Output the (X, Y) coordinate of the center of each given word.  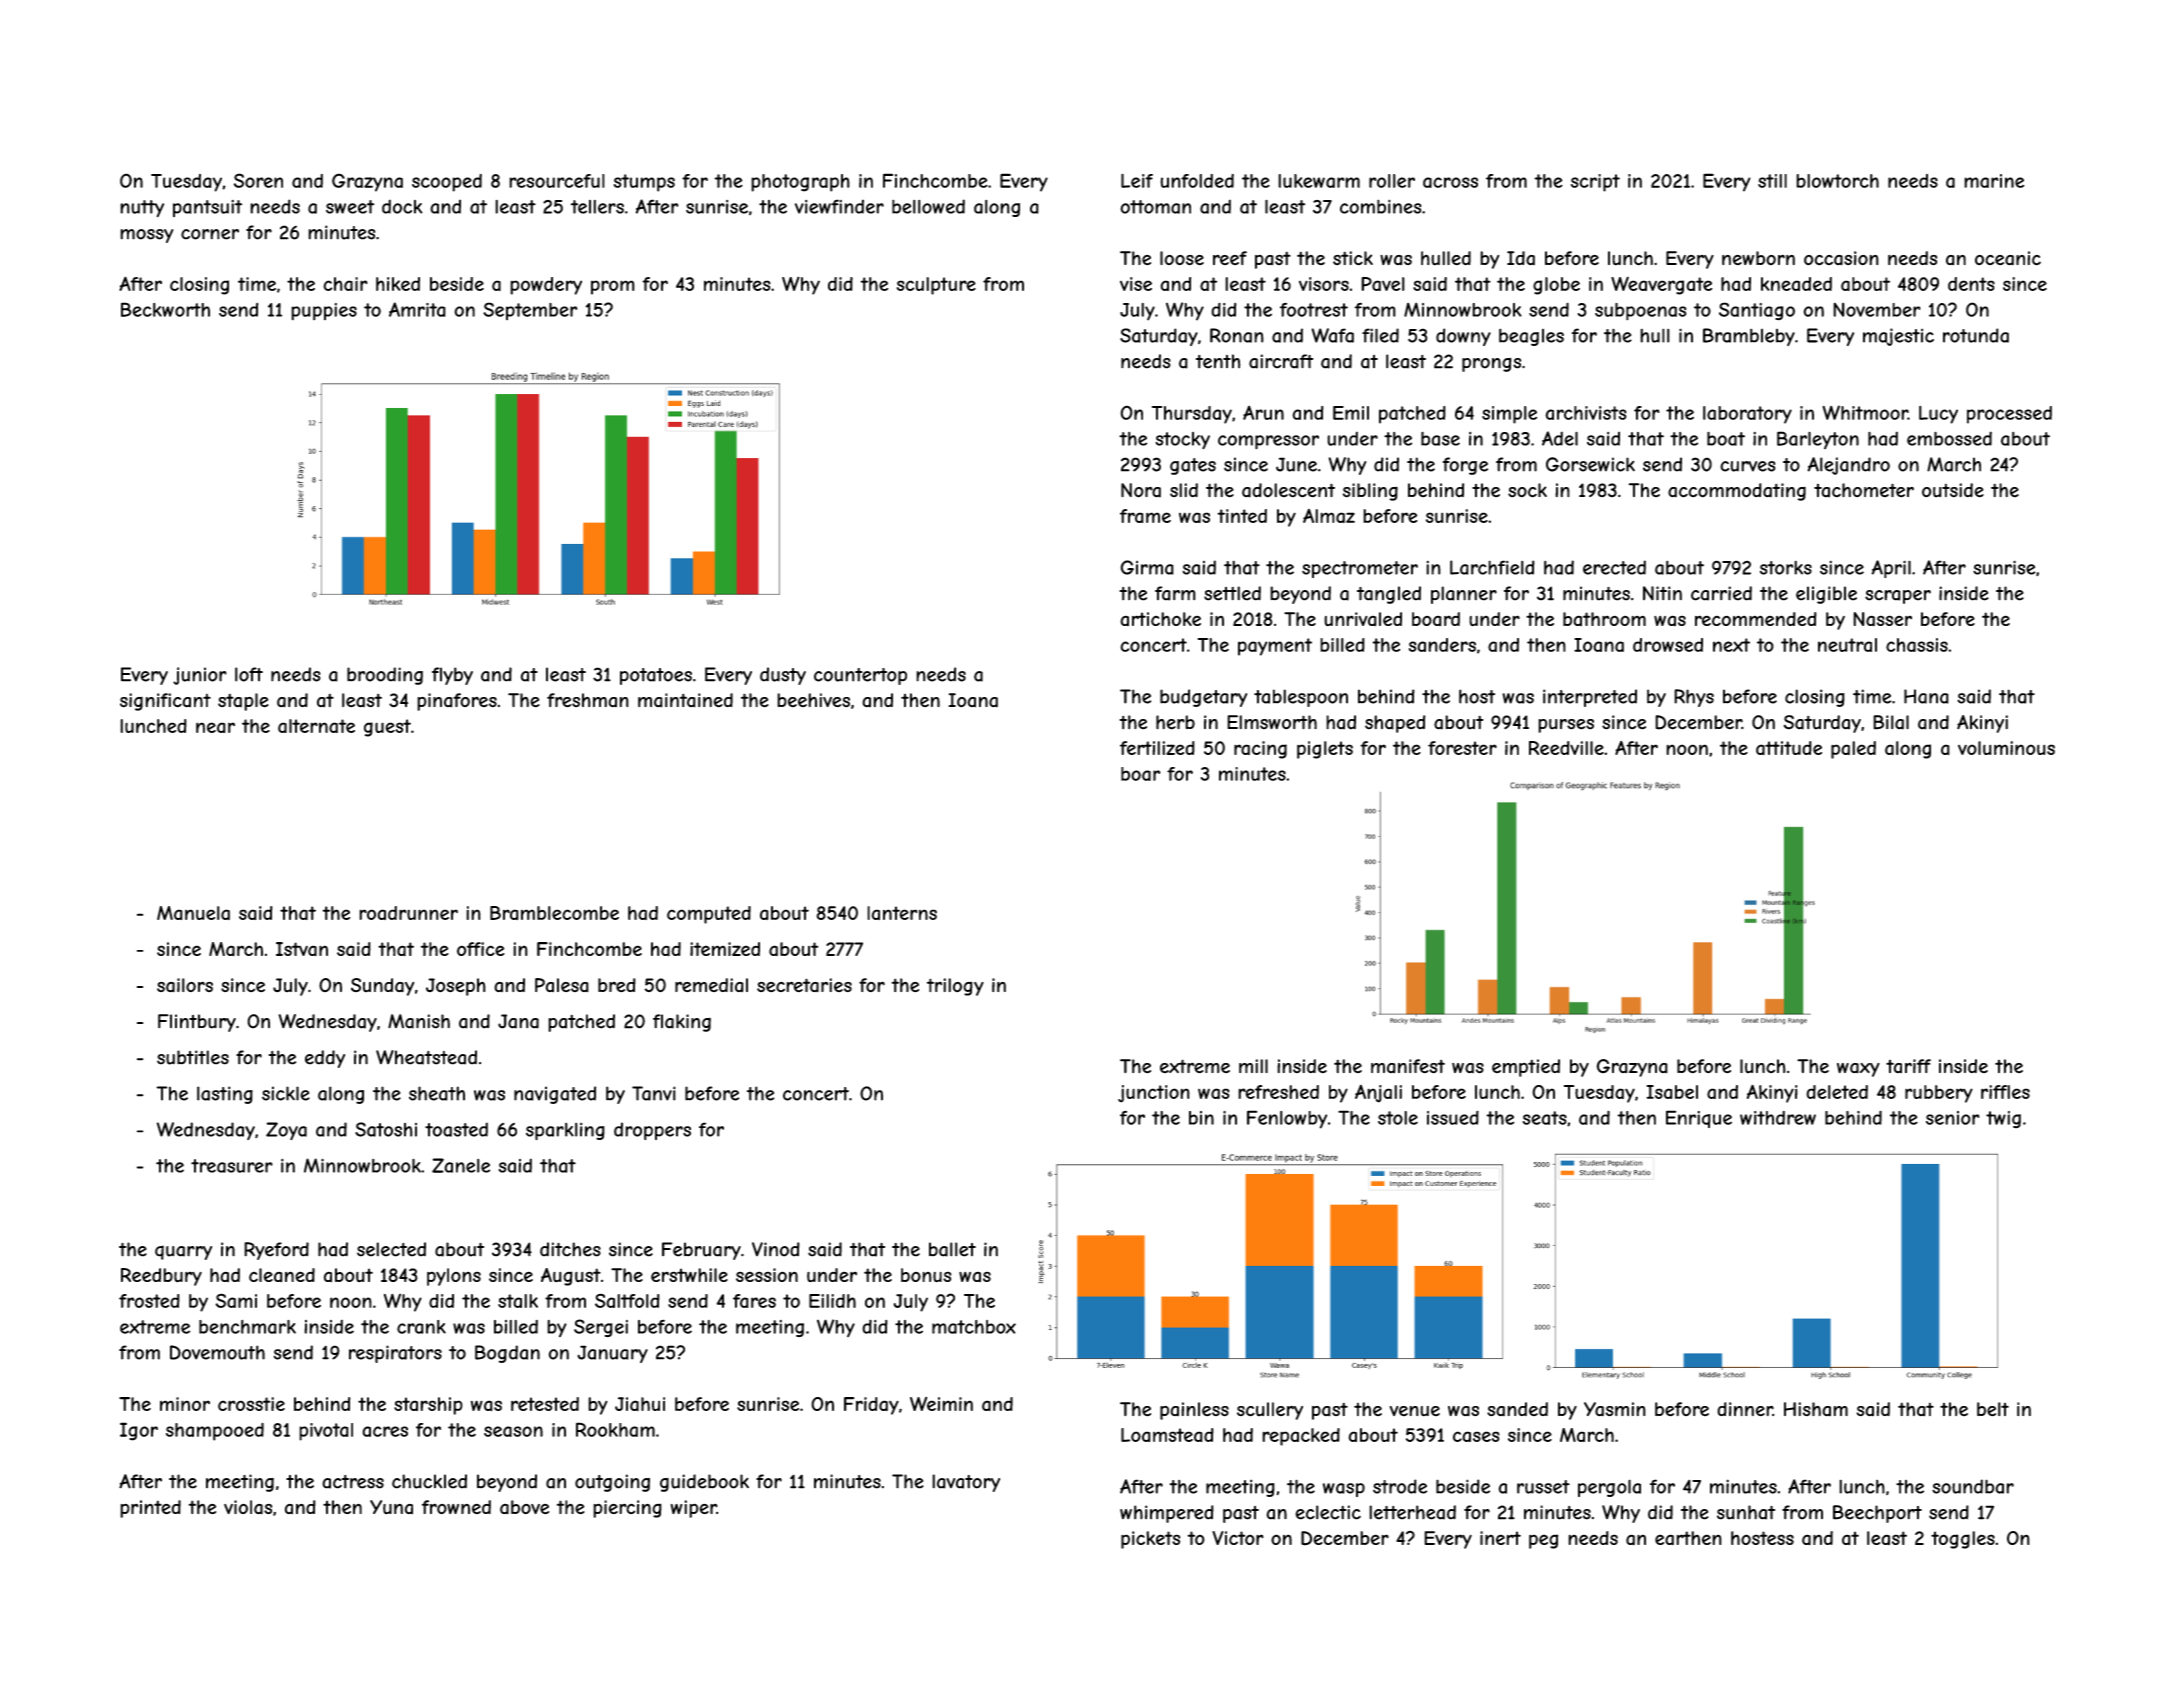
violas (248, 1507)
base (1440, 438)
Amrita (417, 309)
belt (1993, 1409)
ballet (952, 1249)
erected (1614, 567)
